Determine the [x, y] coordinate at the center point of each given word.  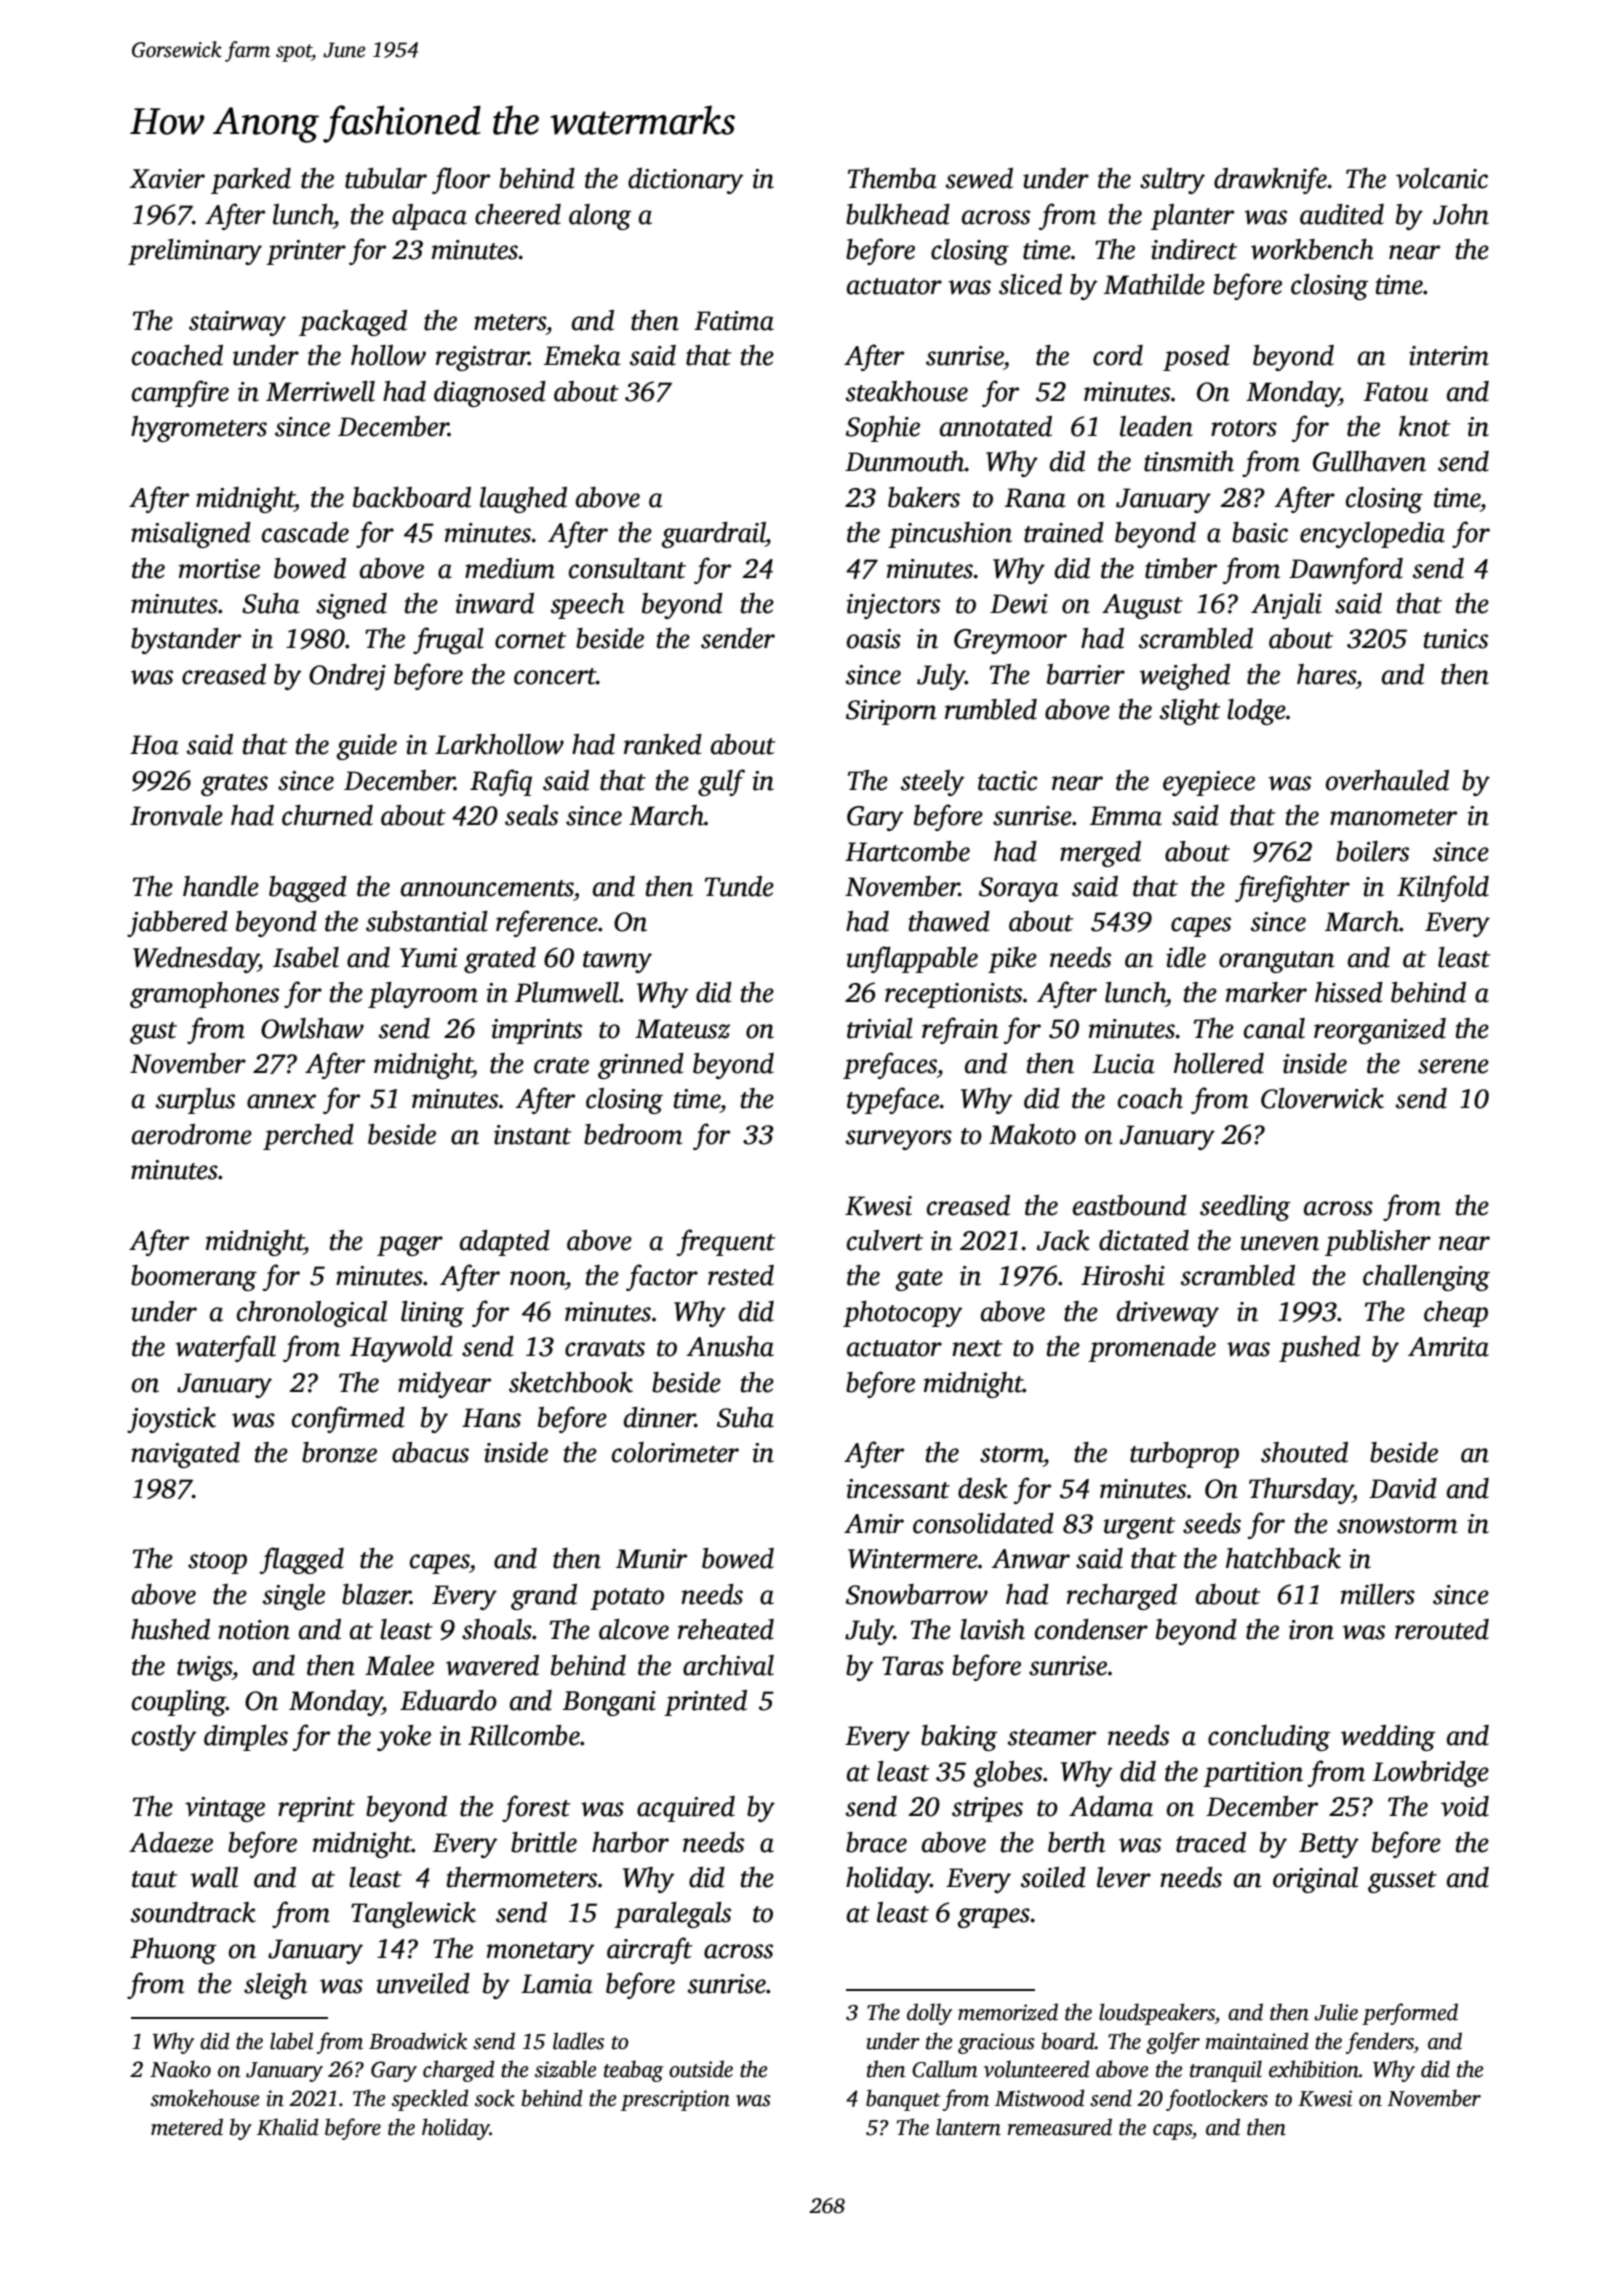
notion [254, 1630]
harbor [630, 1842]
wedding [1388, 1738]
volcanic [1442, 178]
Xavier [167, 179]
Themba [892, 178]
